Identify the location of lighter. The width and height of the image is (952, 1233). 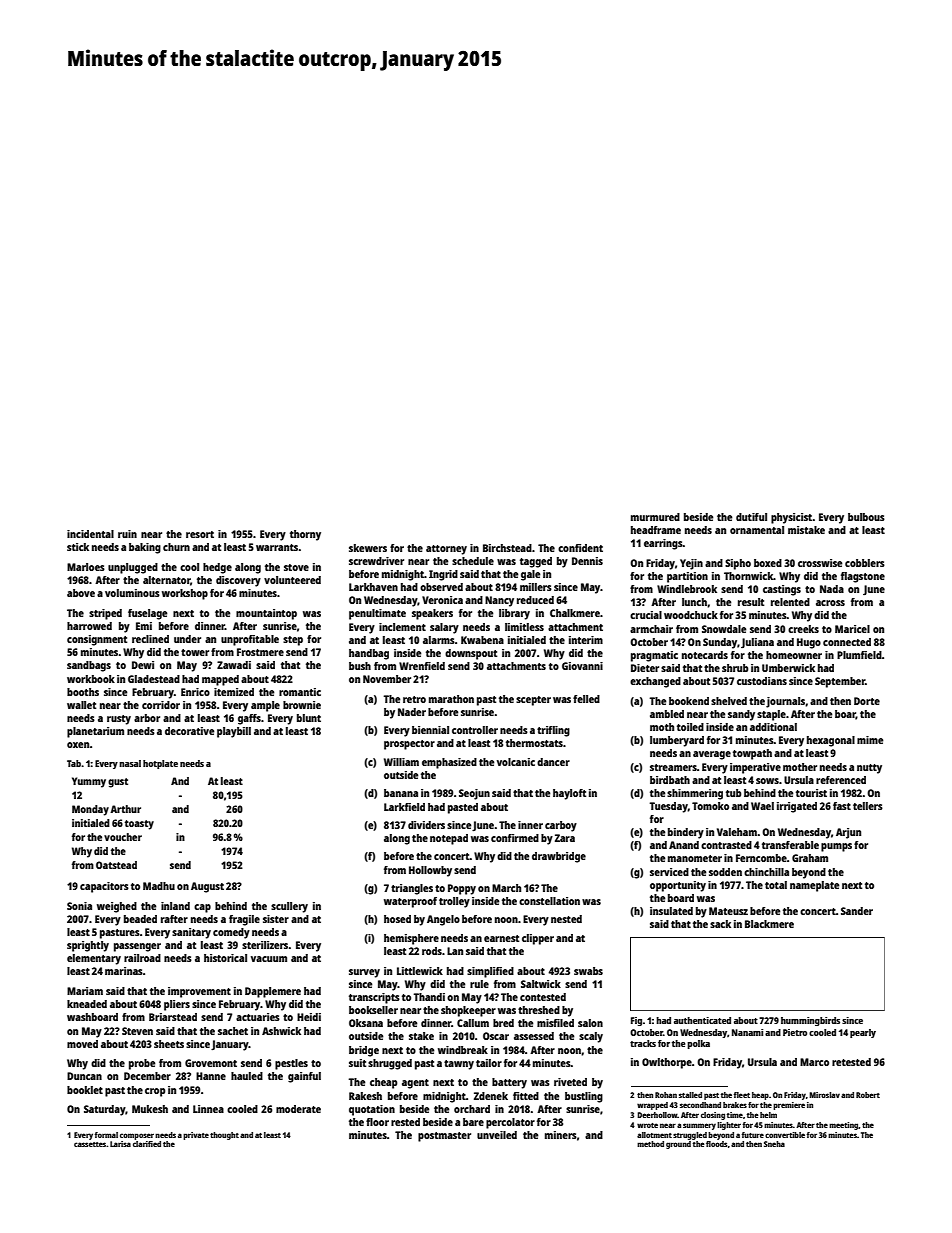
(729, 1126).
